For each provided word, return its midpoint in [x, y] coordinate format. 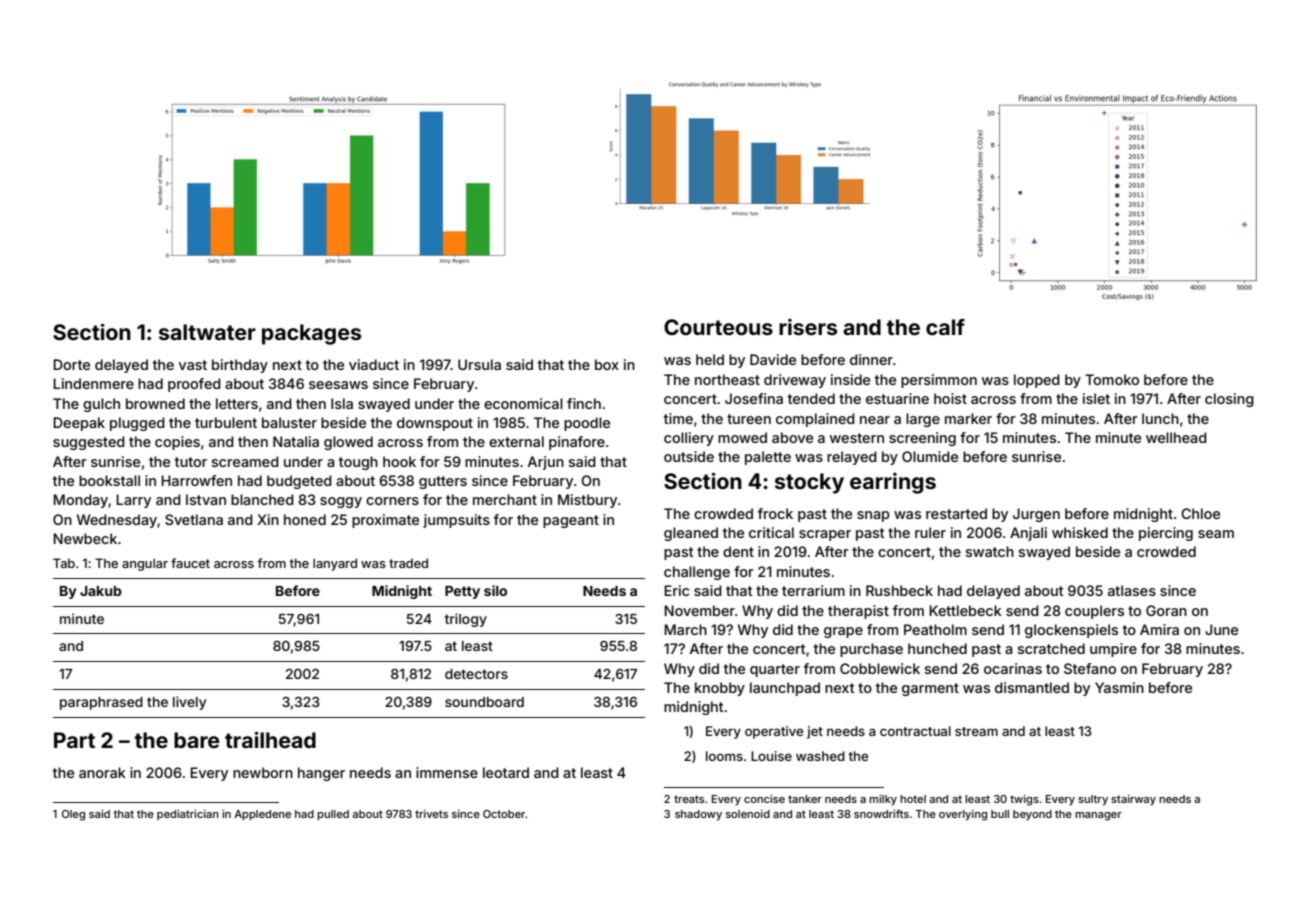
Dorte [71, 364]
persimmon [939, 381]
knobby [720, 689]
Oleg [73, 815]
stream [976, 731]
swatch [990, 551]
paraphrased [101, 703]
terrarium [813, 590]
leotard [506, 772]
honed [305, 519]
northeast [727, 379]
